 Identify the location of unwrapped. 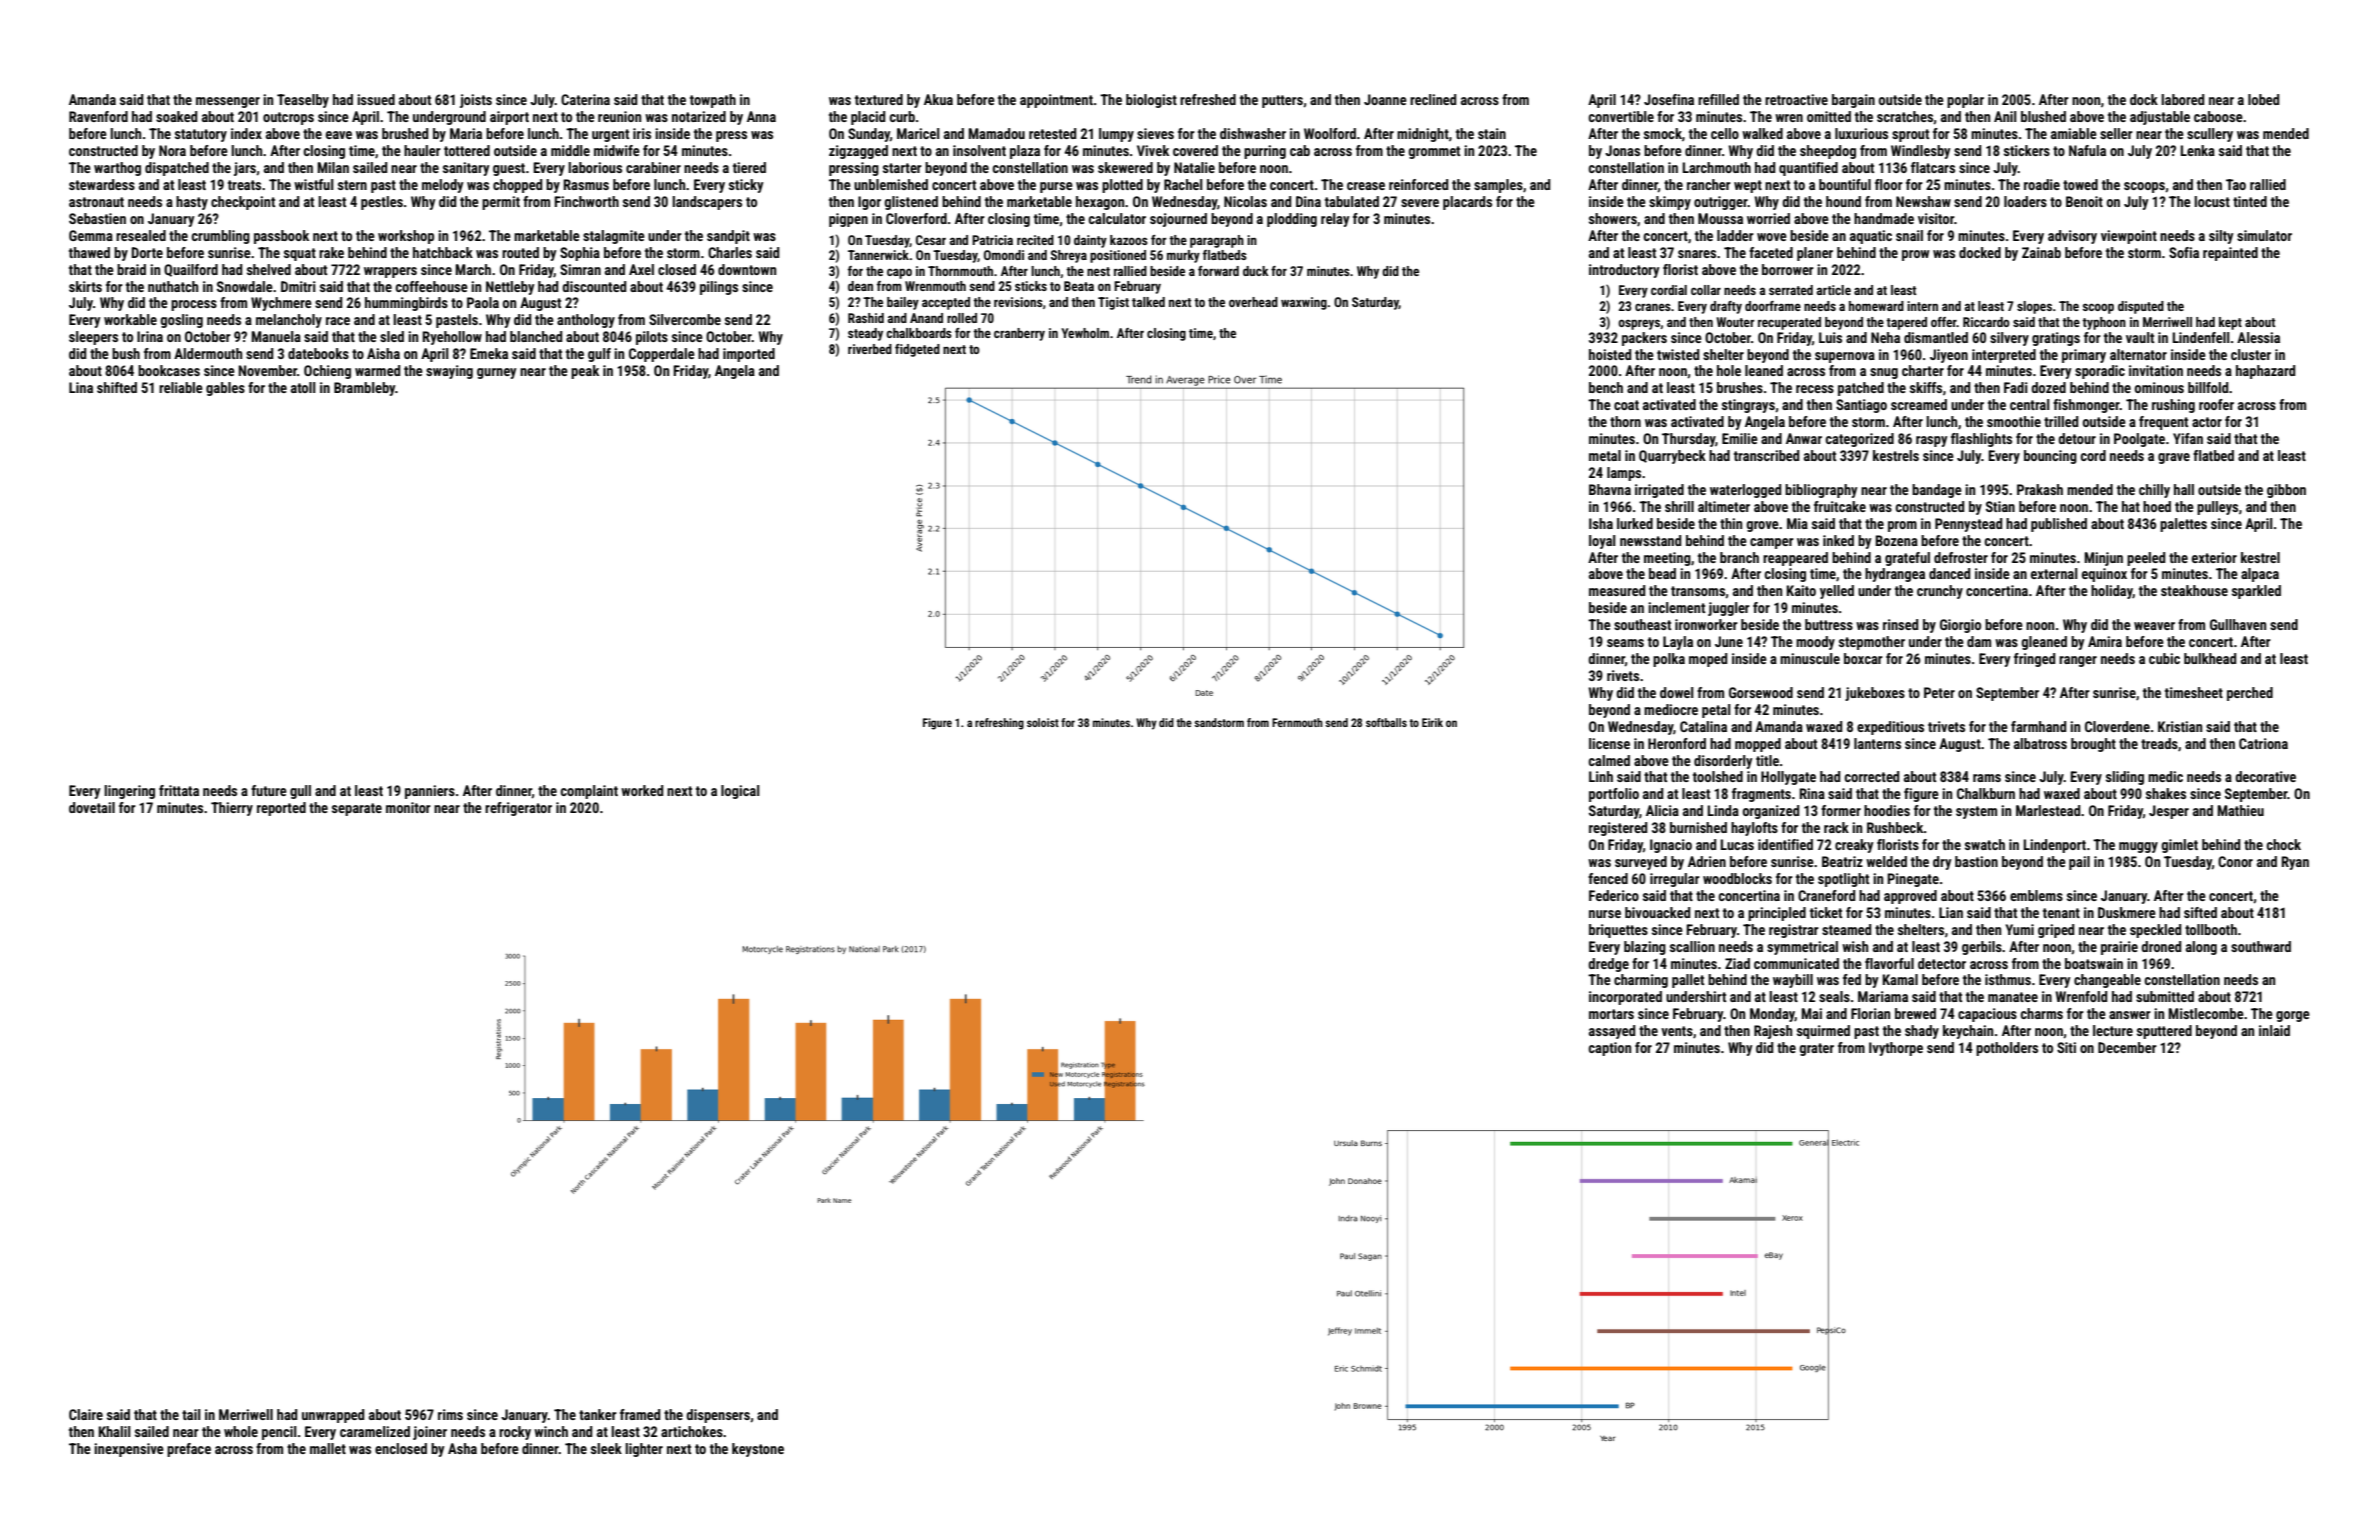
(333, 1416).
